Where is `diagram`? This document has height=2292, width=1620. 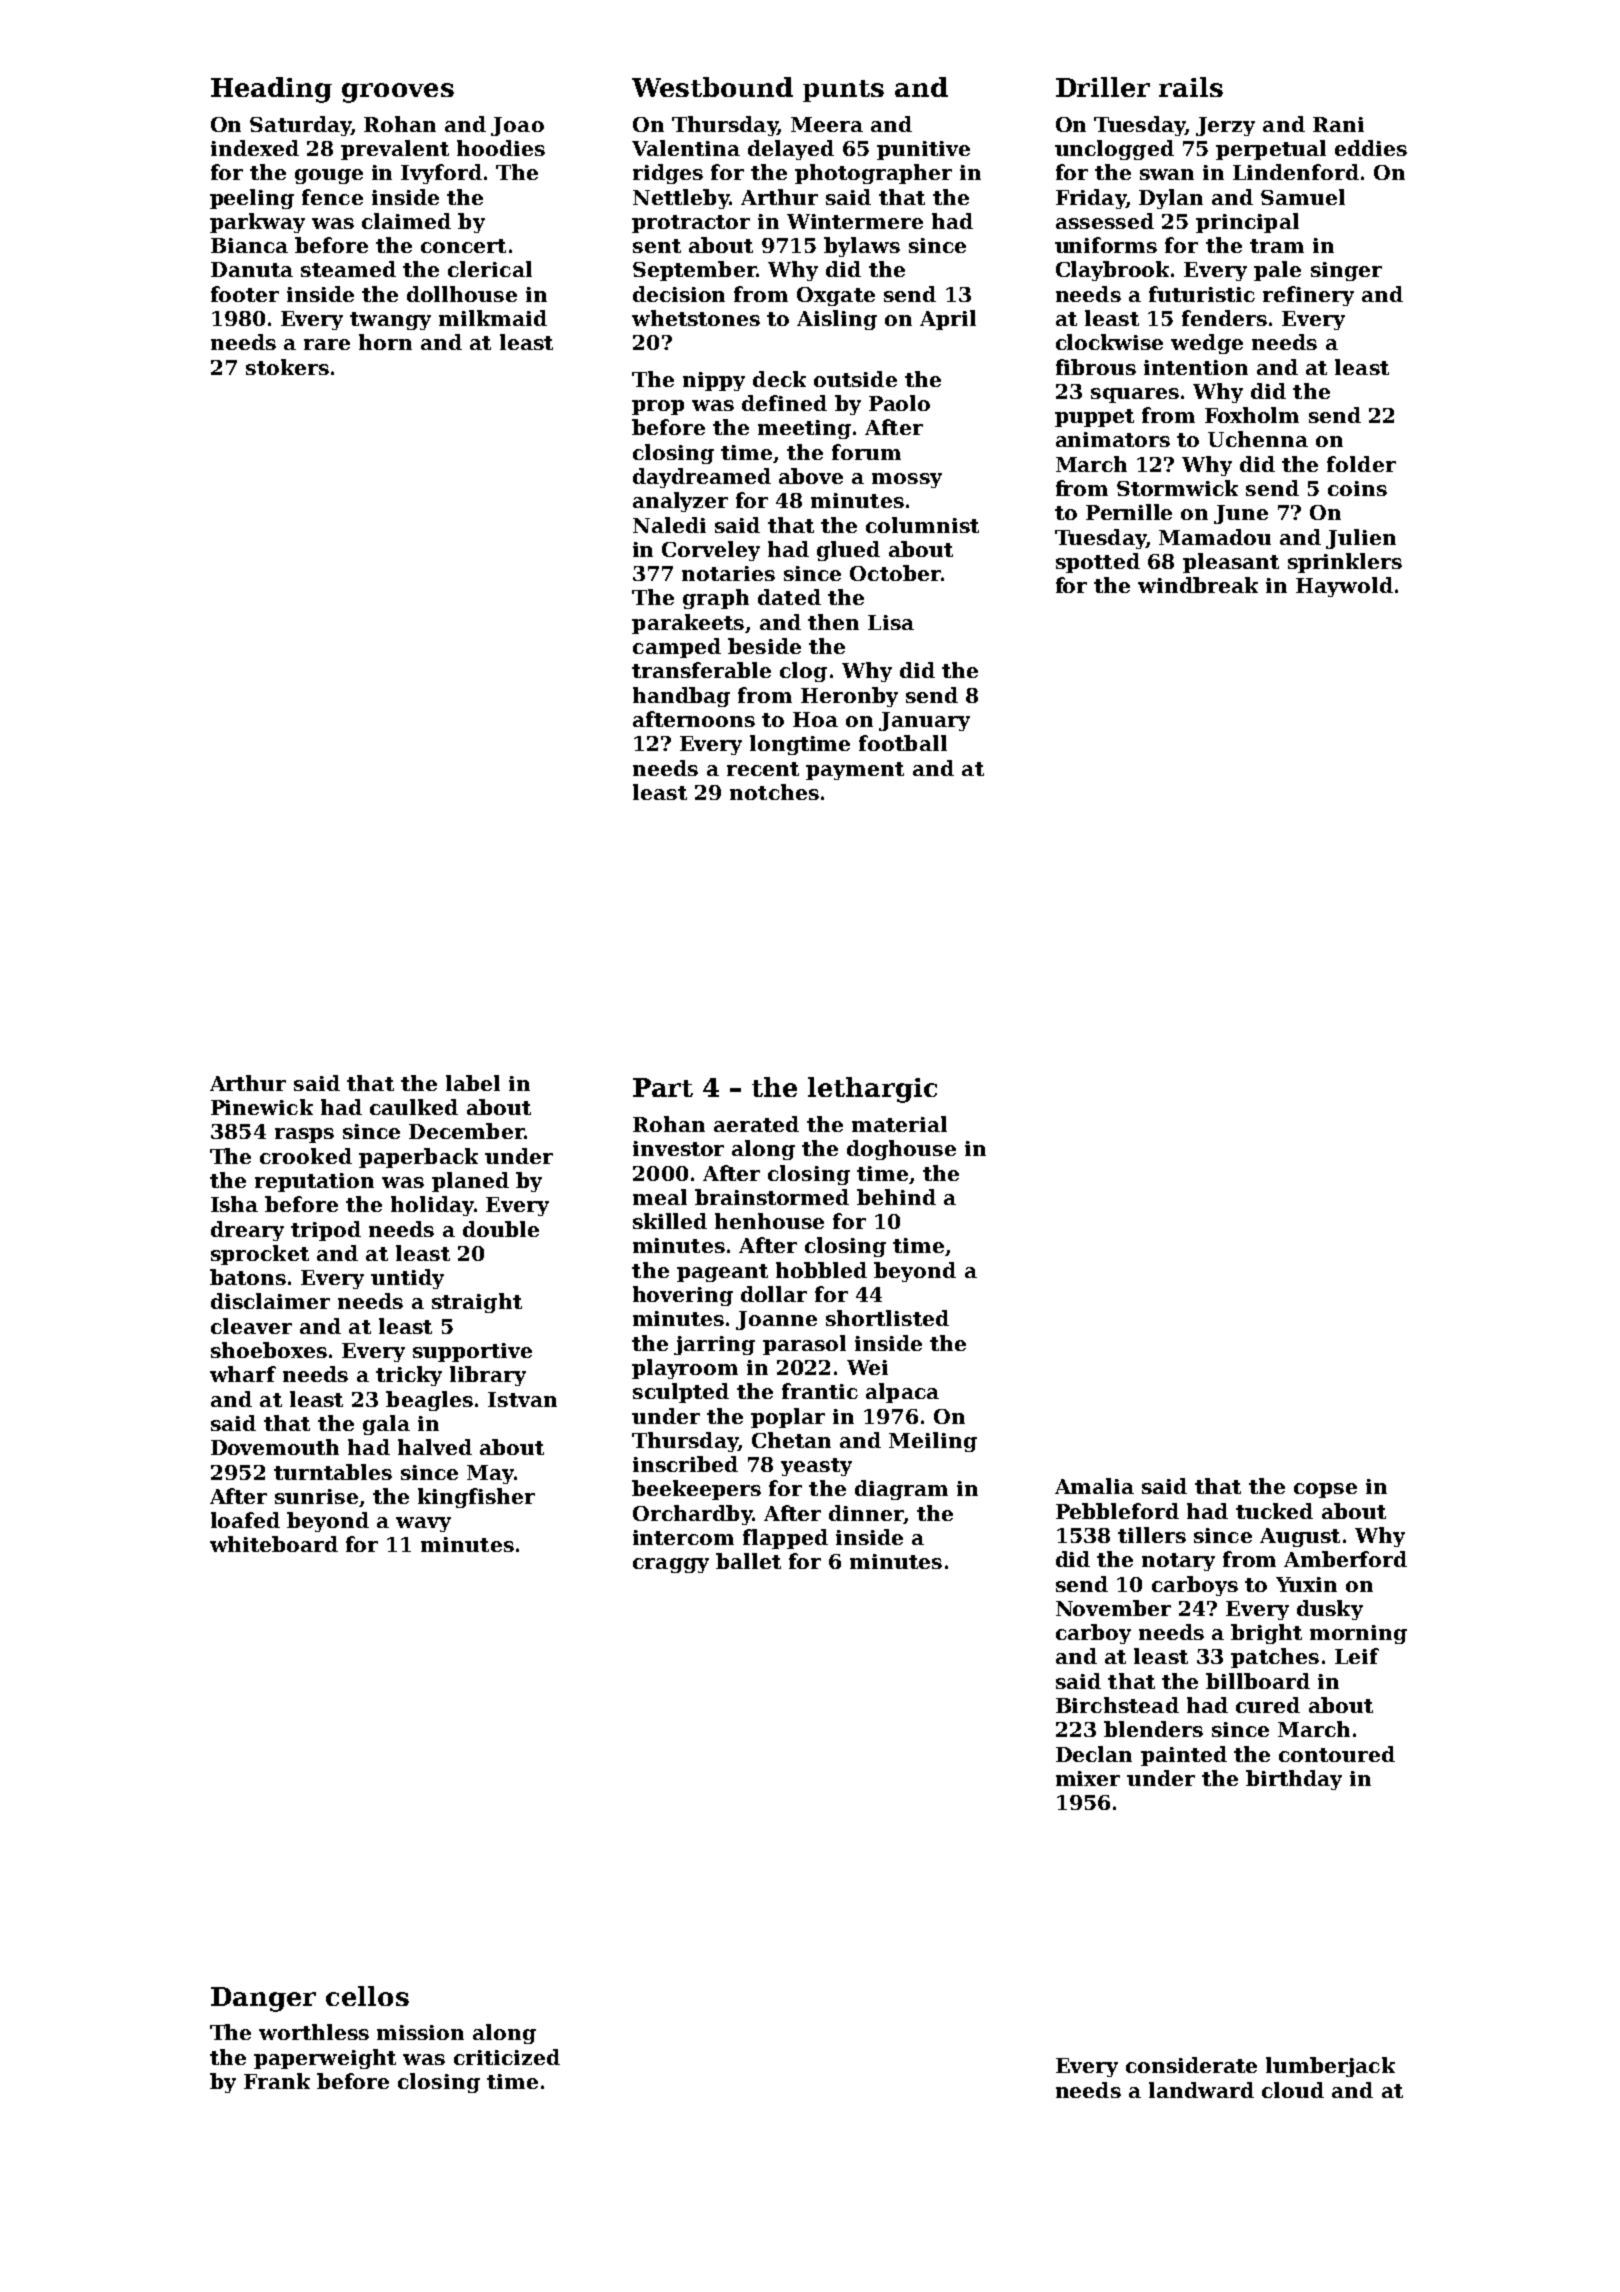 diagram is located at coordinates (901, 1490).
